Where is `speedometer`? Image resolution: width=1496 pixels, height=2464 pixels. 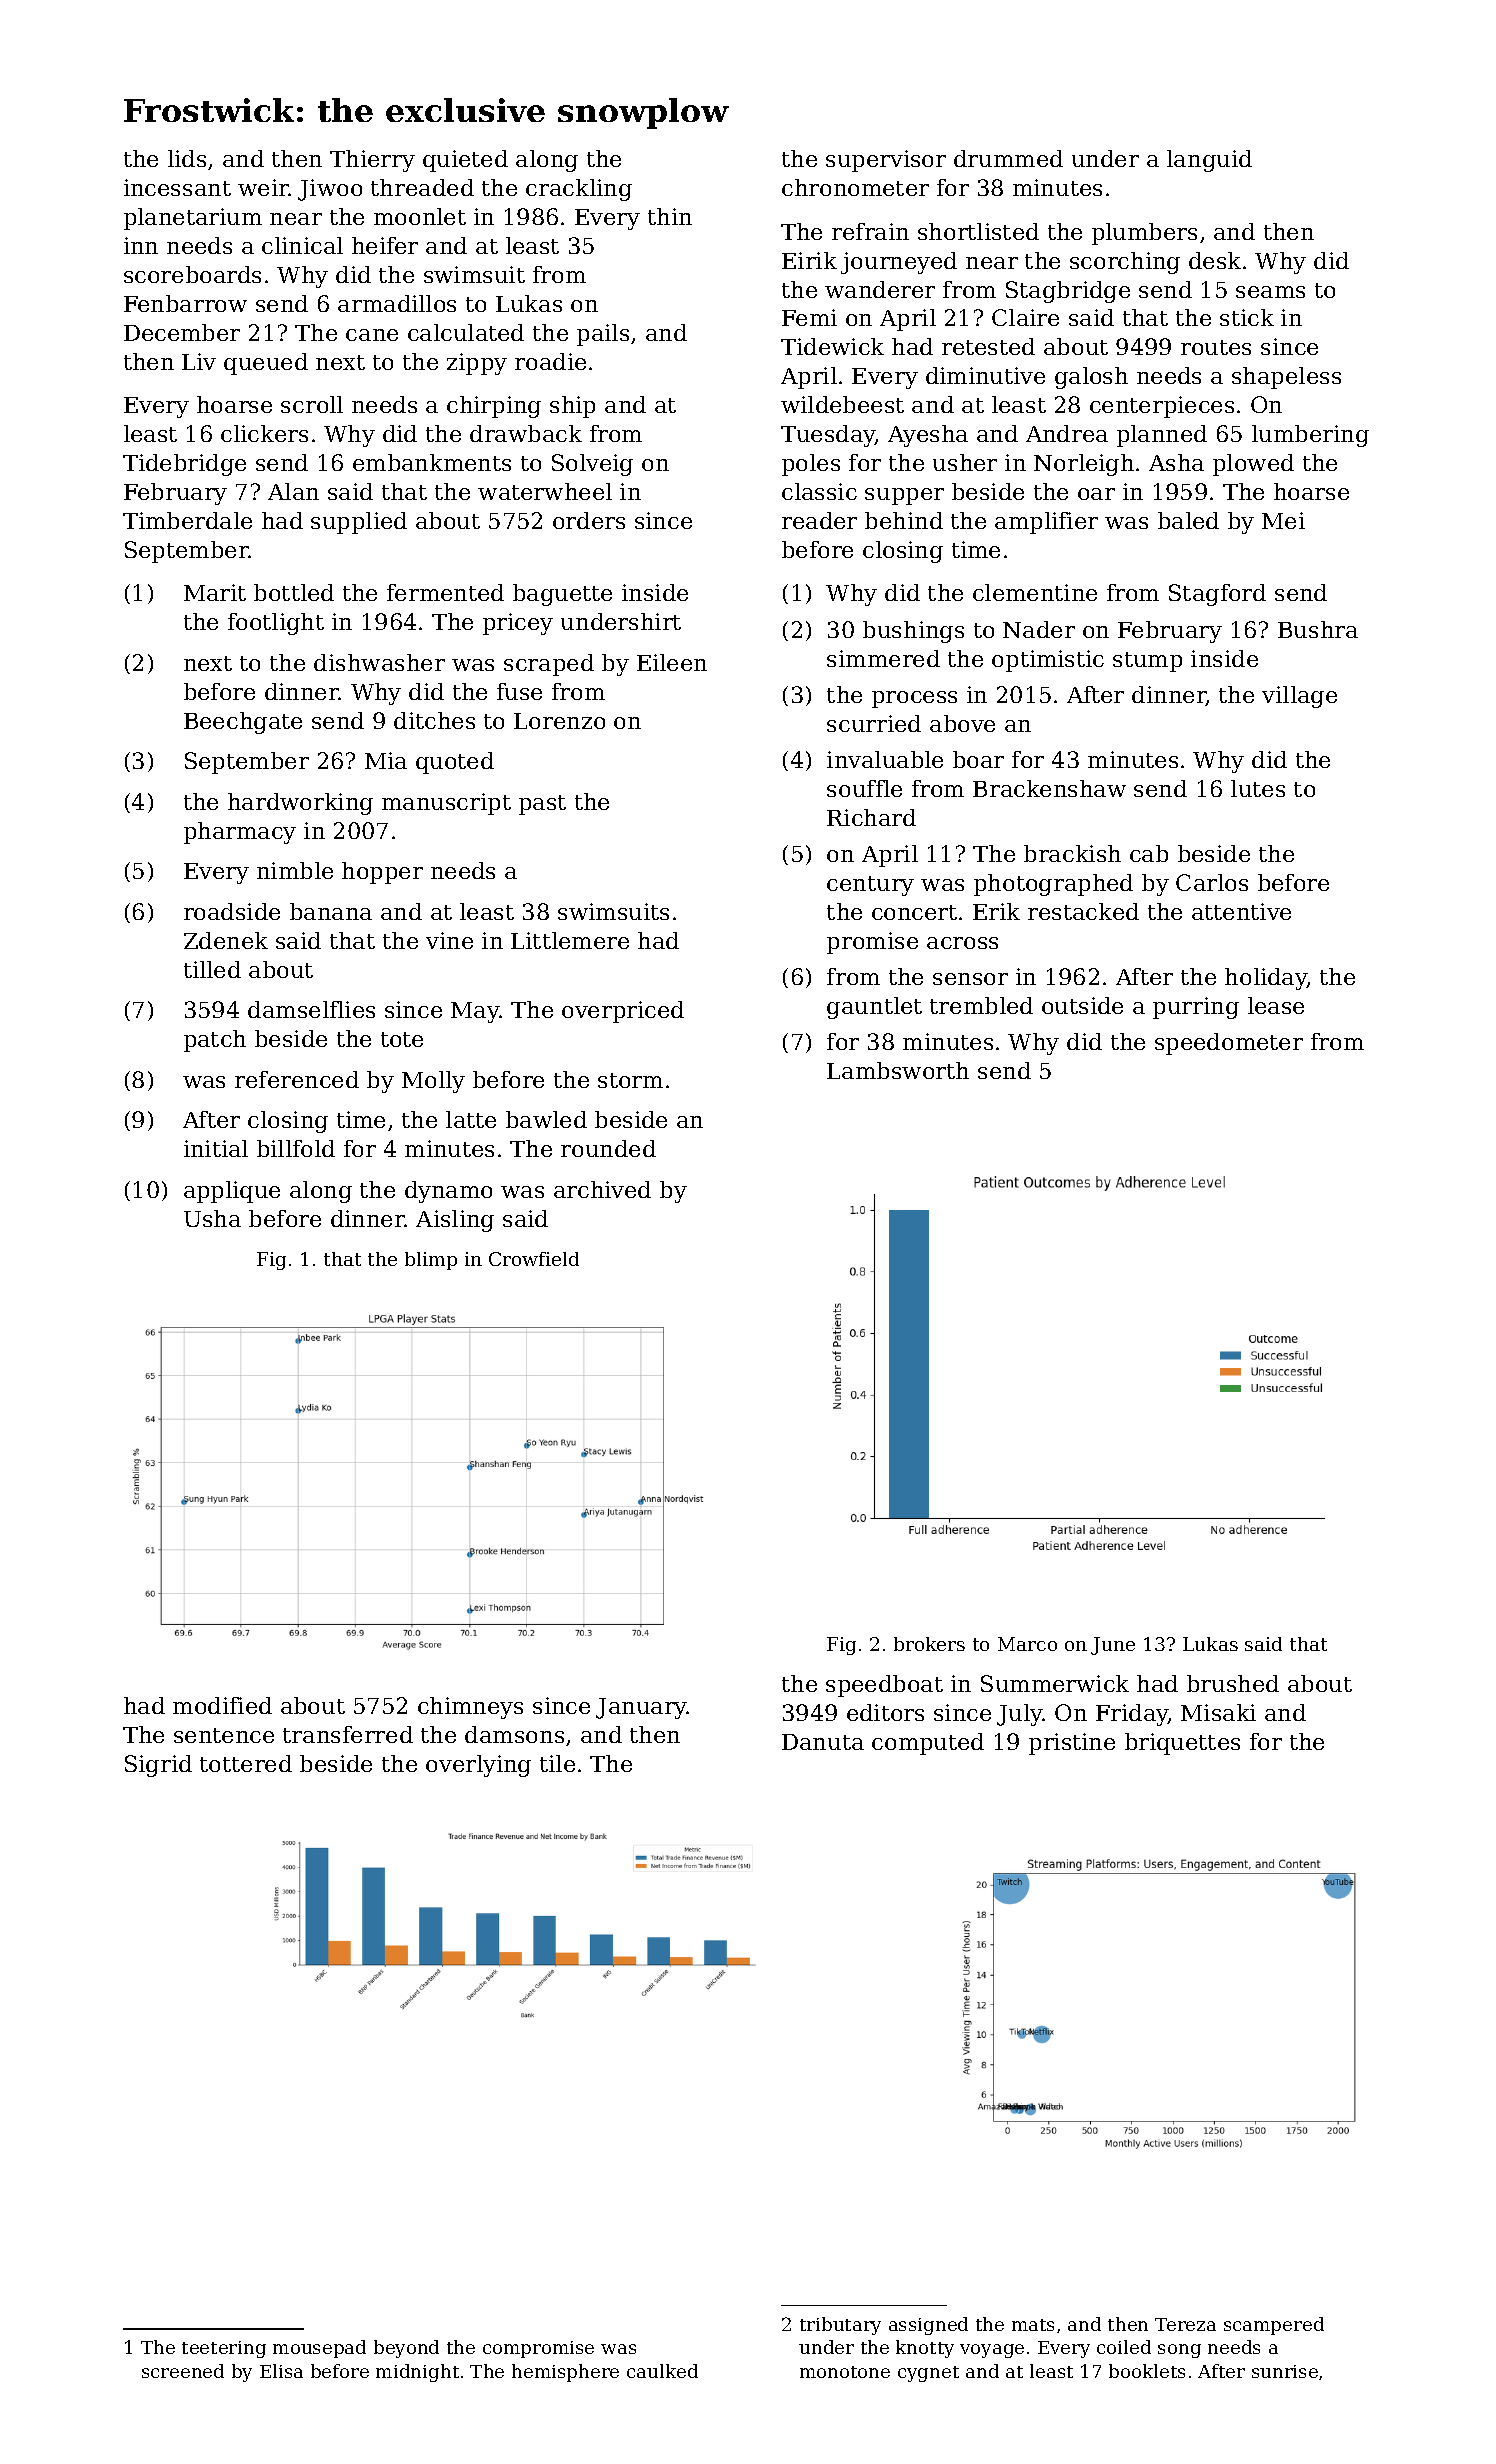 speedometer is located at coordinates (1229, 1044).
